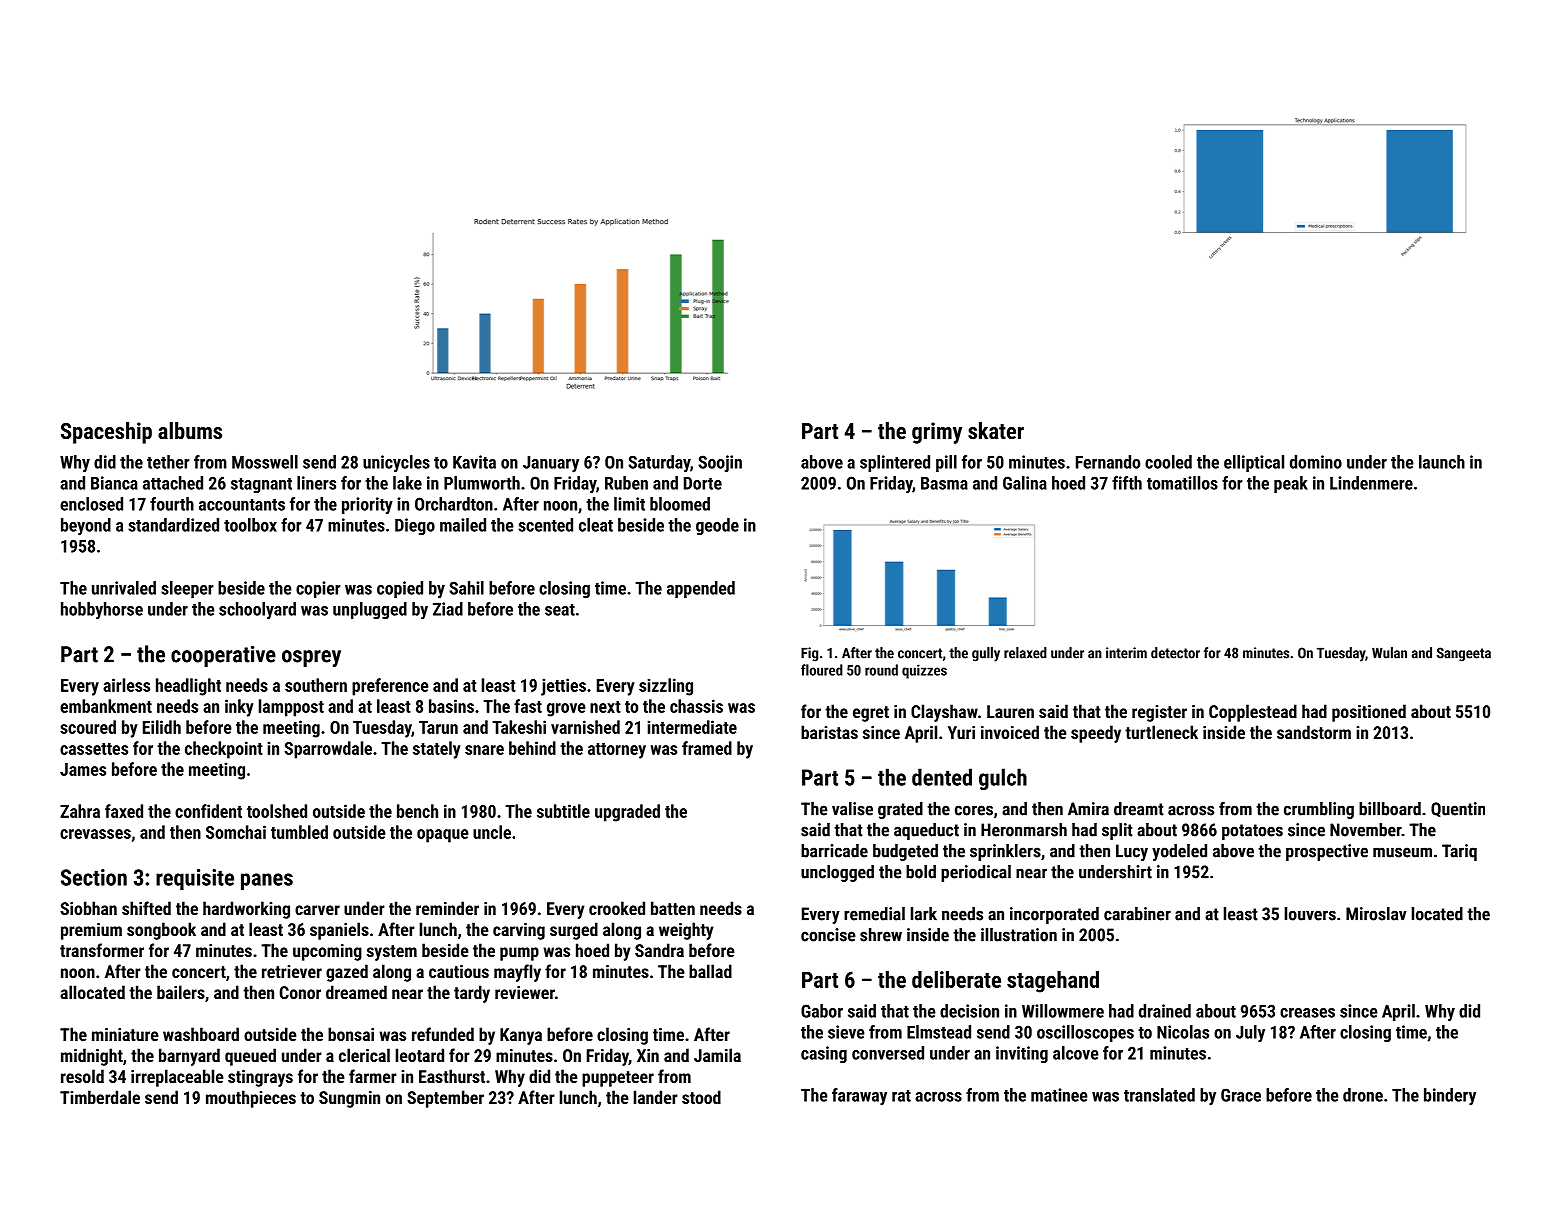 Image resolution: width=1566 pixels, height=1210 pixels. Describe the element at coordinates (720, 464) in the document. I see `Soojin` at that location.
